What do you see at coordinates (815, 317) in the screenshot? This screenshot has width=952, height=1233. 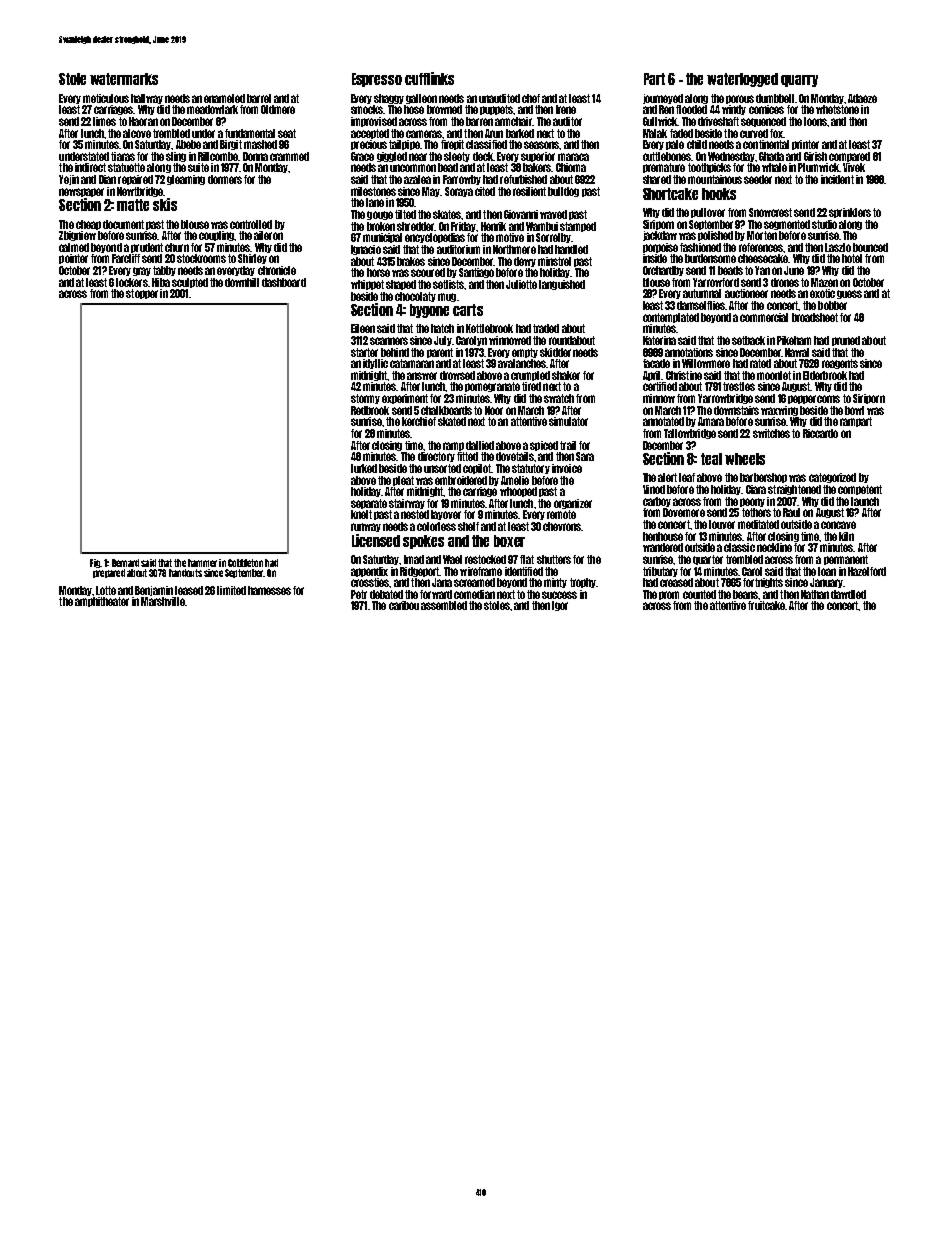 I see `broadsheet` at bounding box center [815, 317].
